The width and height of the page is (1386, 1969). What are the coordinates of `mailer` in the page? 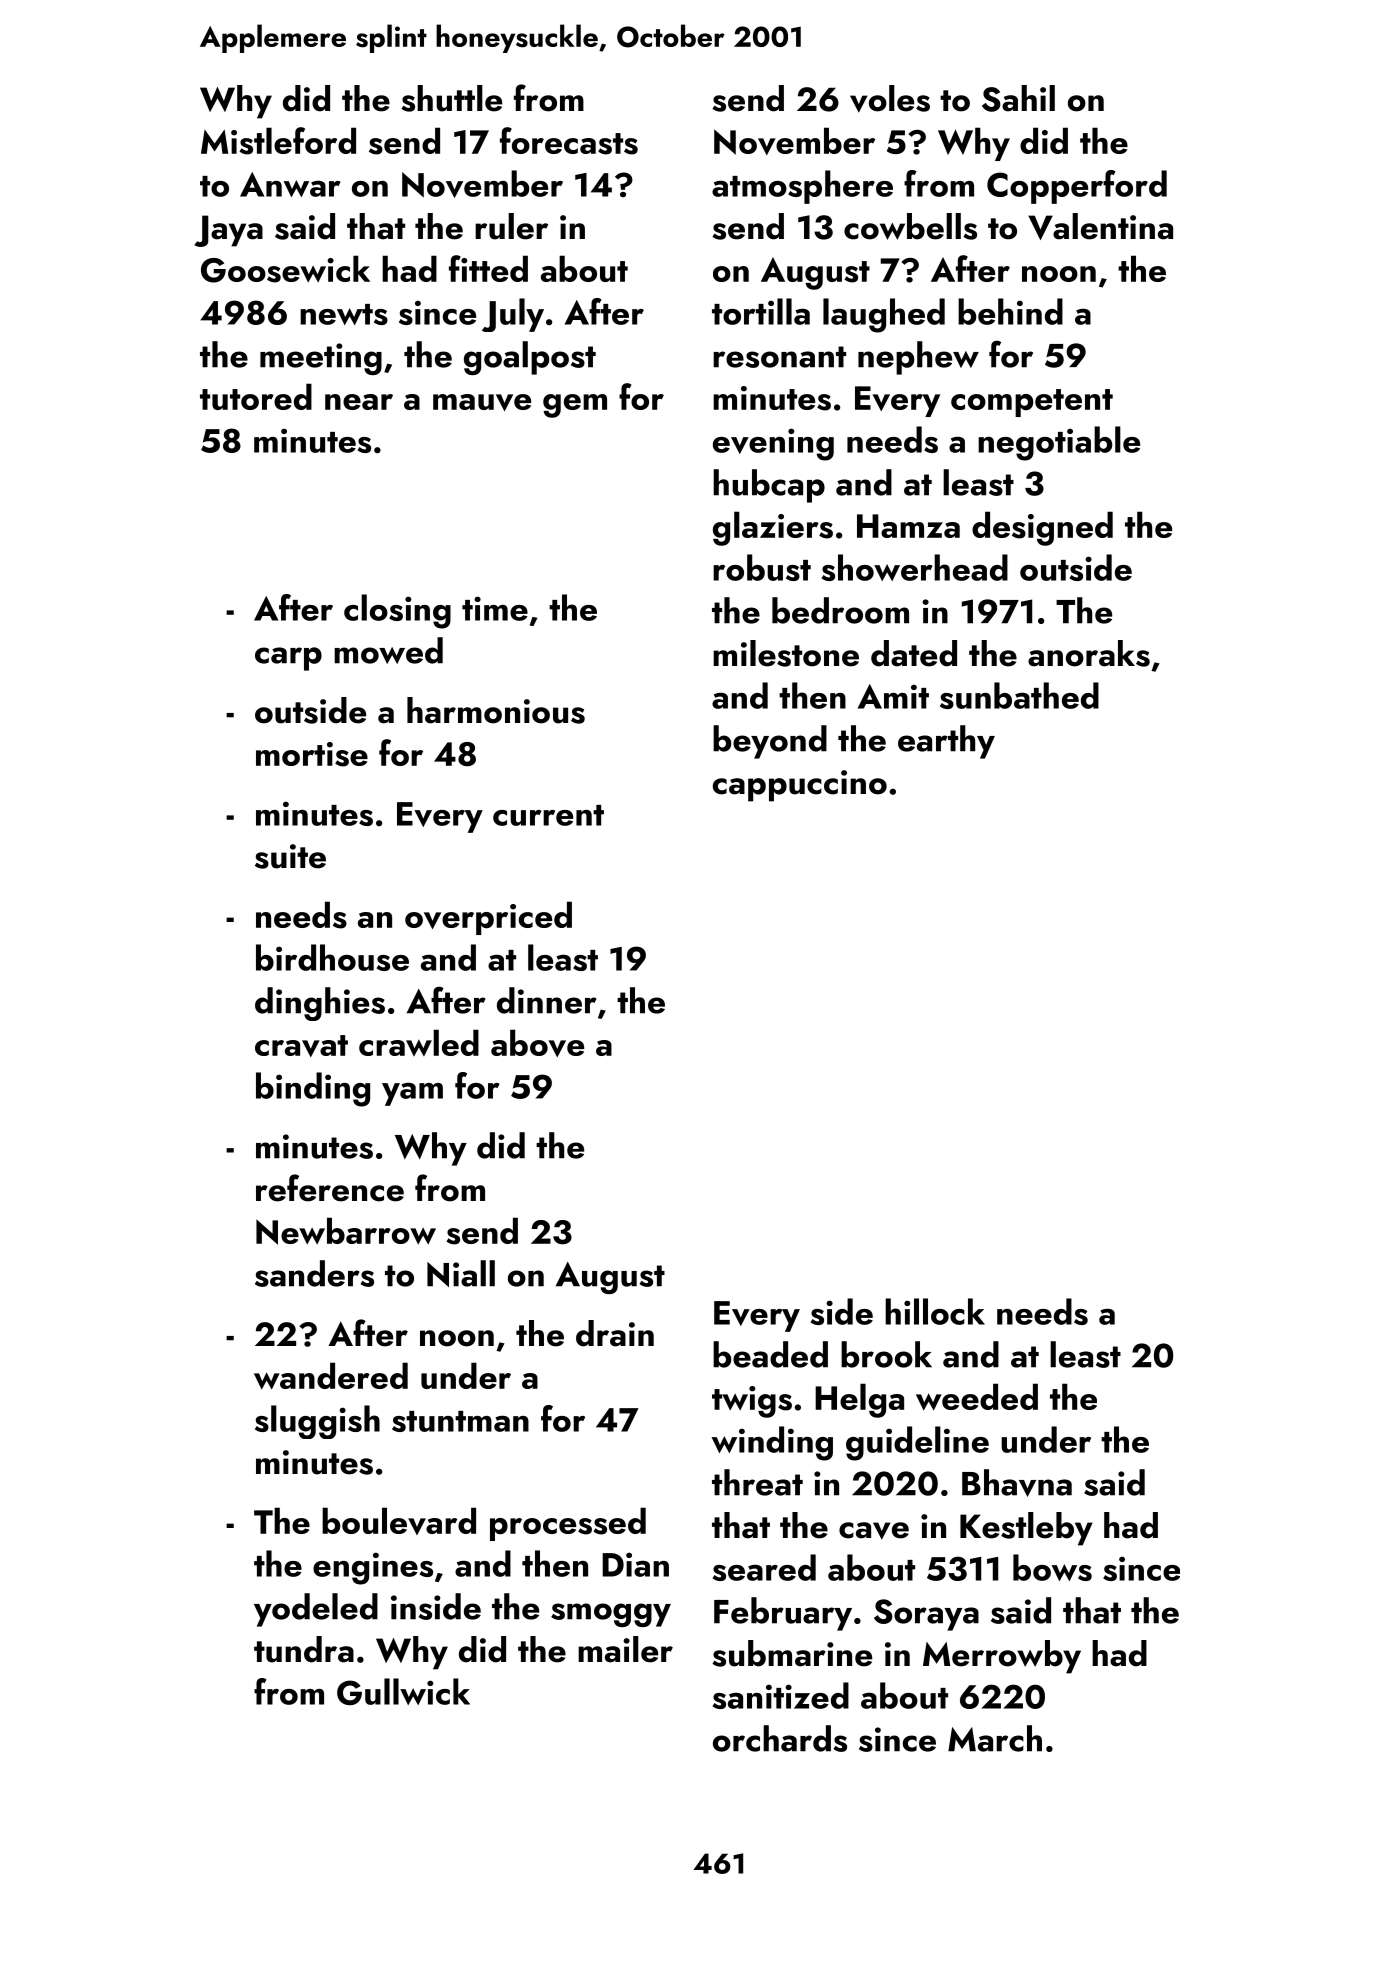 It's located at (625, 1649).
